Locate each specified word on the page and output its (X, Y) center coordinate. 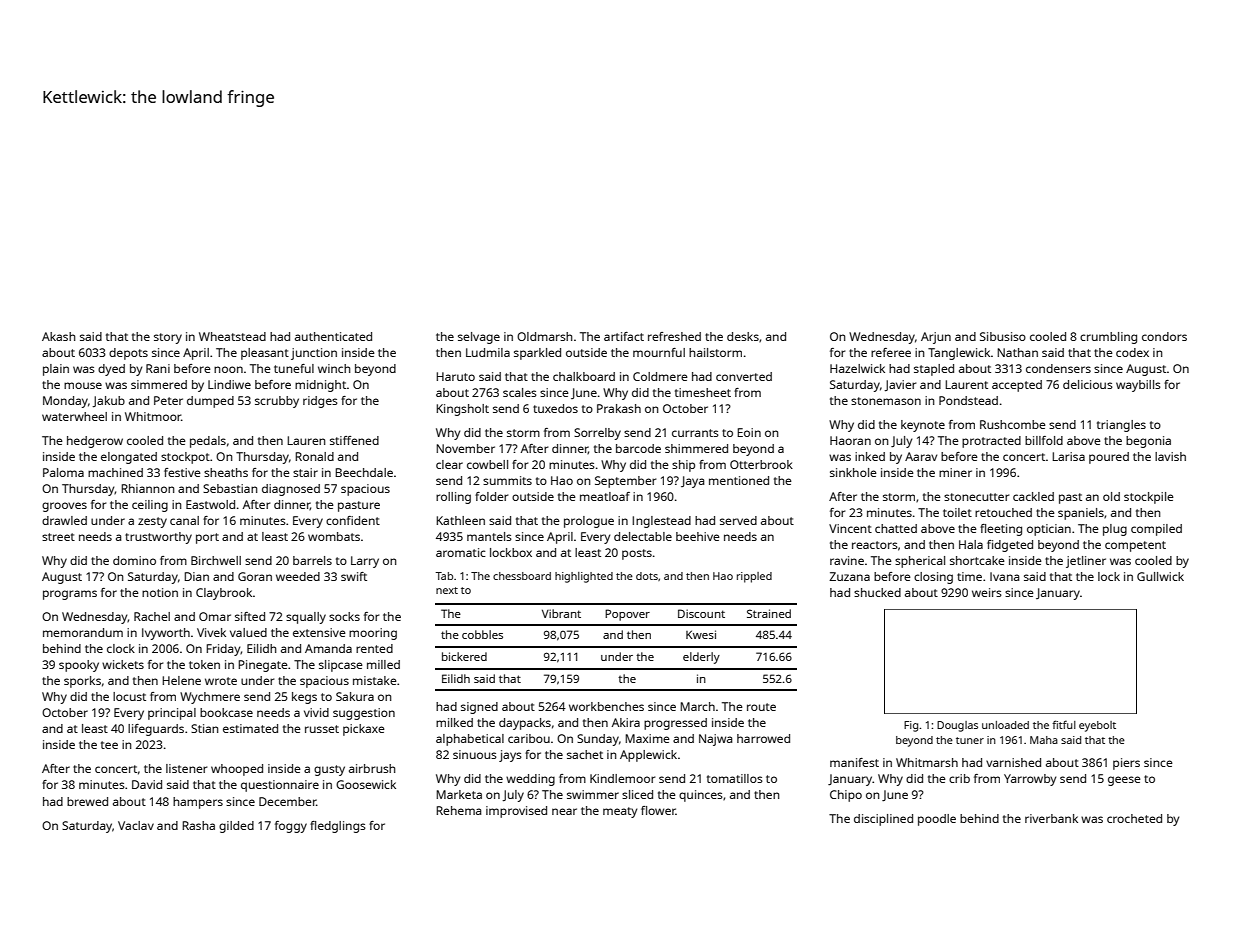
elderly (701, 658)
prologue (589, 522)
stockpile (1149, 498)
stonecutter (977, 497)
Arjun (936, 338)
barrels (312, 560)
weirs (987, 592)
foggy (291, 827)
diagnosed (291, 490)
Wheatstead (232, 336)
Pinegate (263, 666)
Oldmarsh (545, 336)
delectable (643, 536)
